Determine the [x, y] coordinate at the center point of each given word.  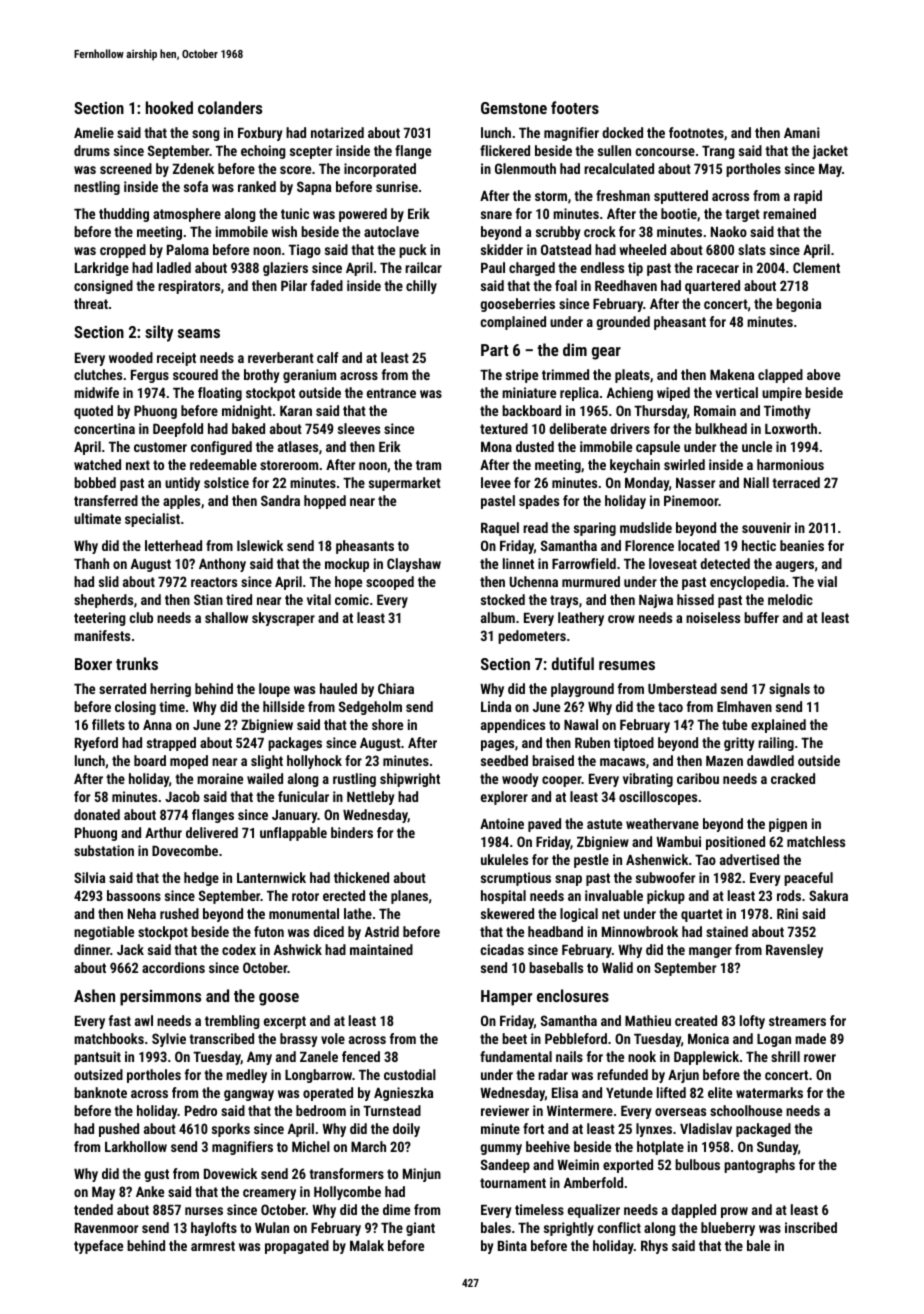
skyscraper [283, 619]
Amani [802, 132]
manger [710, 952]
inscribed [811, 1227]
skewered [507, 913]
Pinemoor [691, 500]
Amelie [94, 132]
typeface [98, 1247]
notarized [337, 132]
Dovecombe [185, 850]
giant [420, 1229]
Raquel [500, 529]
